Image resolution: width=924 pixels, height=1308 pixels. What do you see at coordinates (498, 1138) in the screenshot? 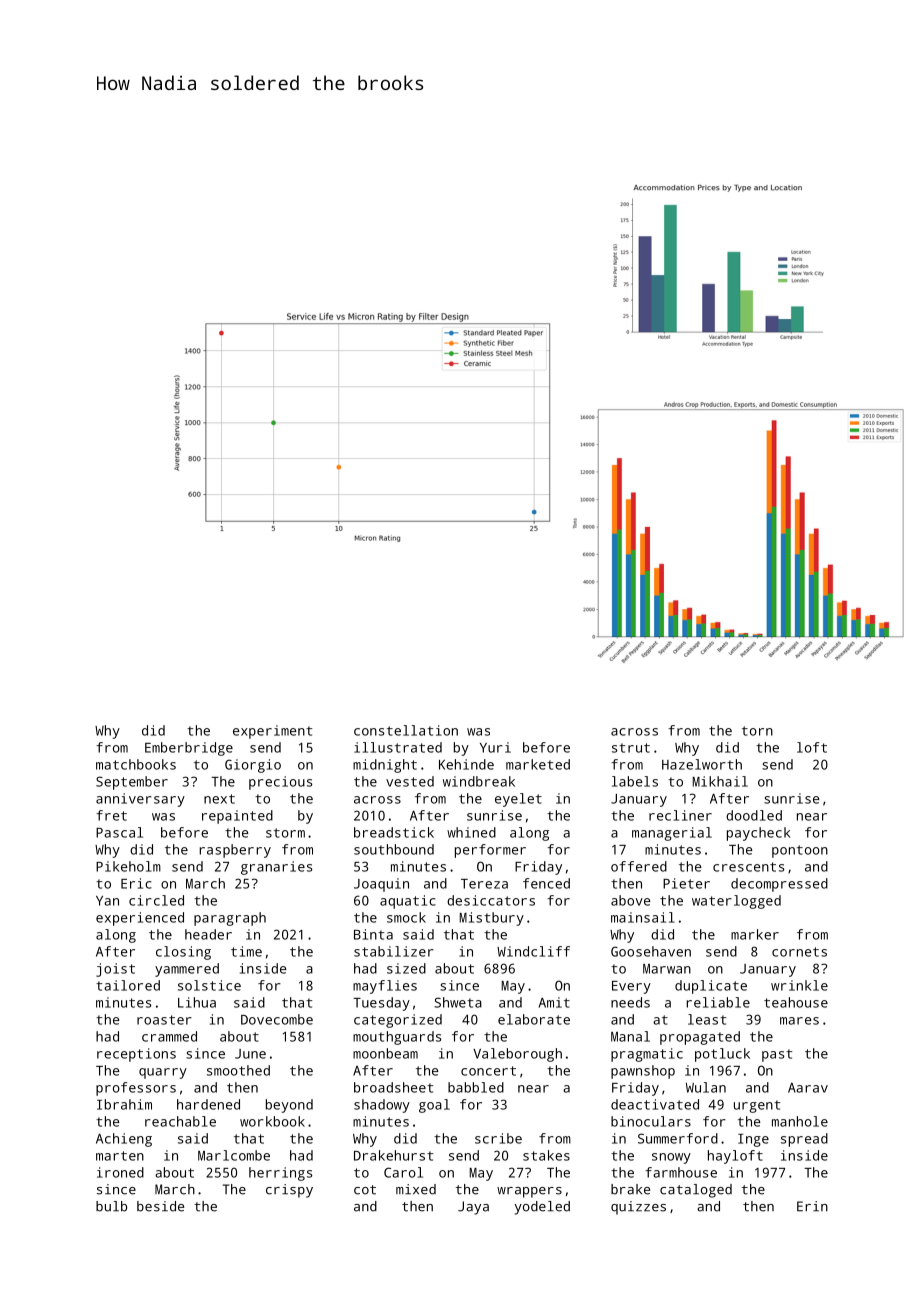
I see `scribe` at bounding box center [498, 1138].
